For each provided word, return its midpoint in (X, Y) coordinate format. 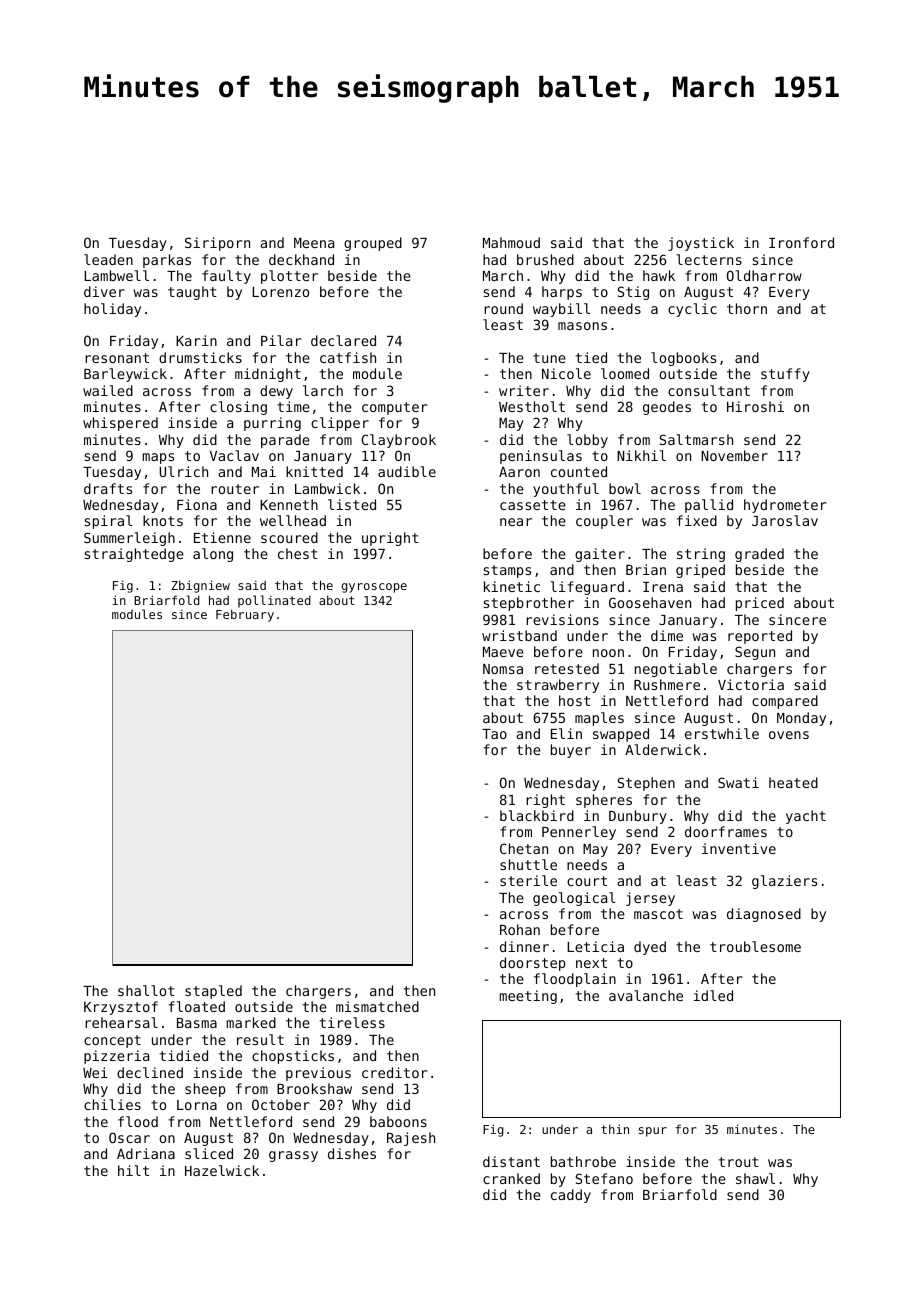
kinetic (512, 586)
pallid (709, 506)
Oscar (129, 1137)
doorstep (533, 964)
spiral (109, 522)
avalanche (646, 995)
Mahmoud (511, 242)
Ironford (801, 242)
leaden (108, 259)
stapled (213, 992)
